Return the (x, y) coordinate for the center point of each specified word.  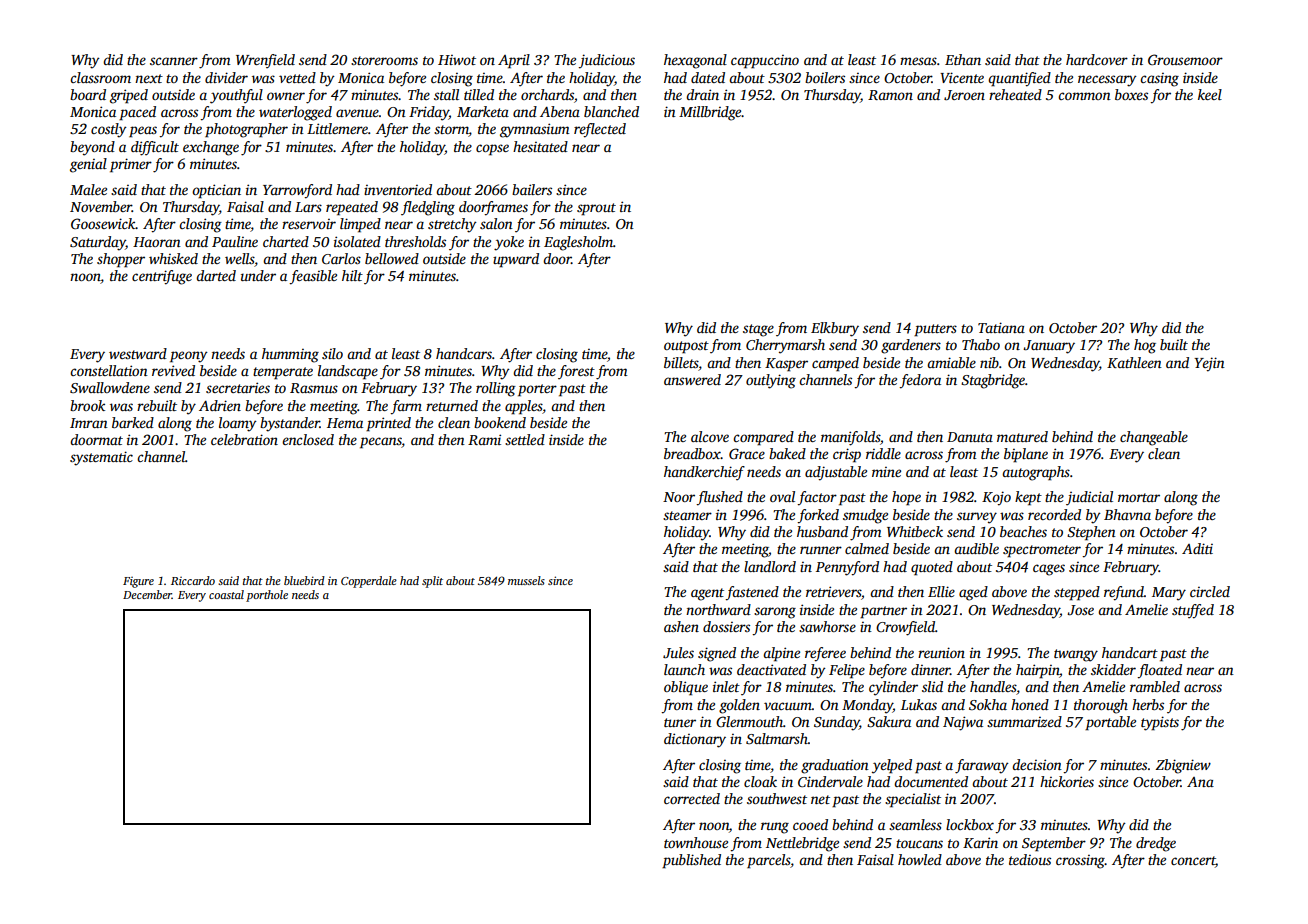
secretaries (238, 387)
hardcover (1097, 59)
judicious (606, 61)
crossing (1080, 862)
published (691, 861)
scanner (174, 61)
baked (787, 453)
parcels (768, 861)
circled (1210, 591)
